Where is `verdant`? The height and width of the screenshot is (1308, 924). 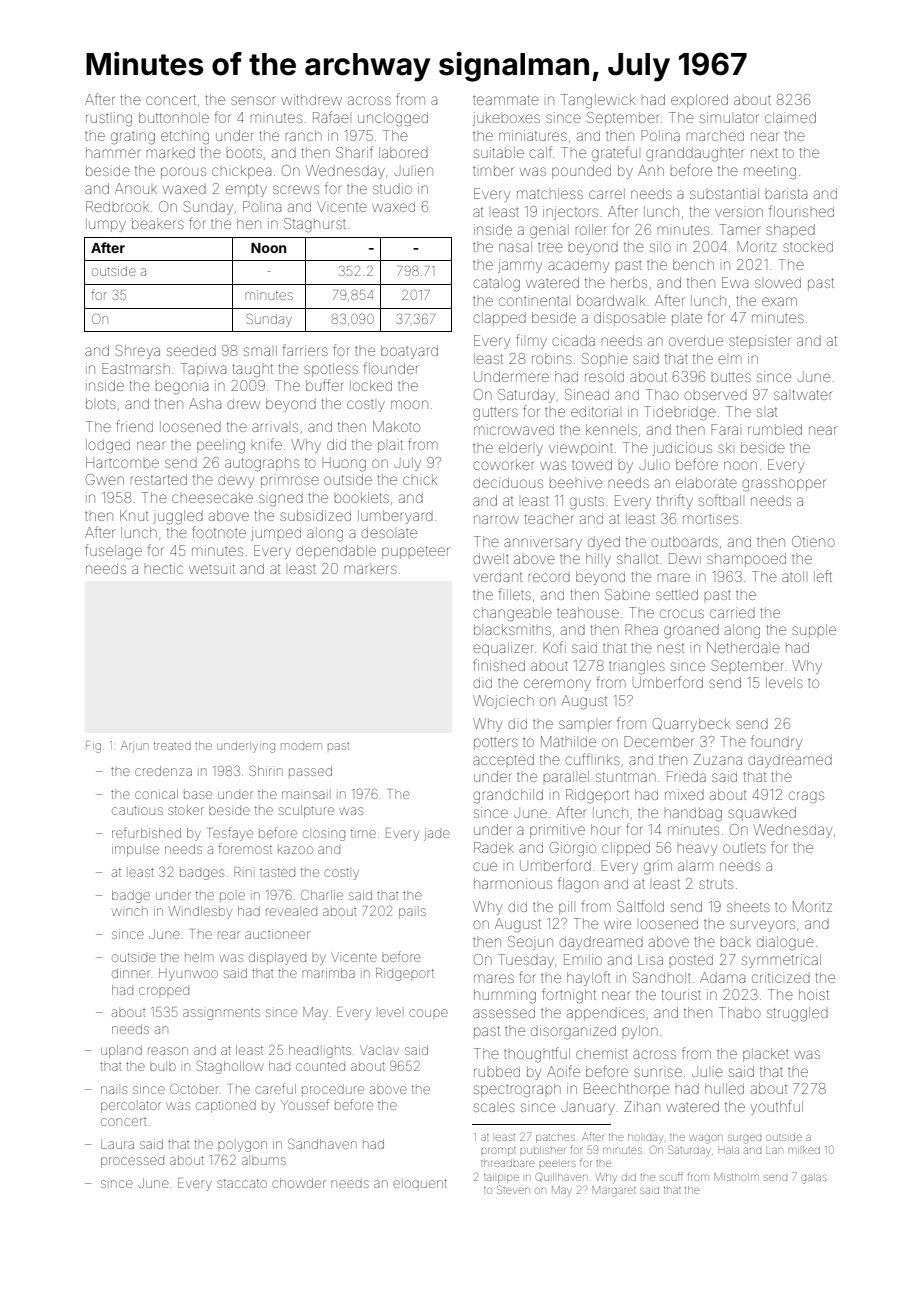
verdant is located at coordinates (497, 576).
